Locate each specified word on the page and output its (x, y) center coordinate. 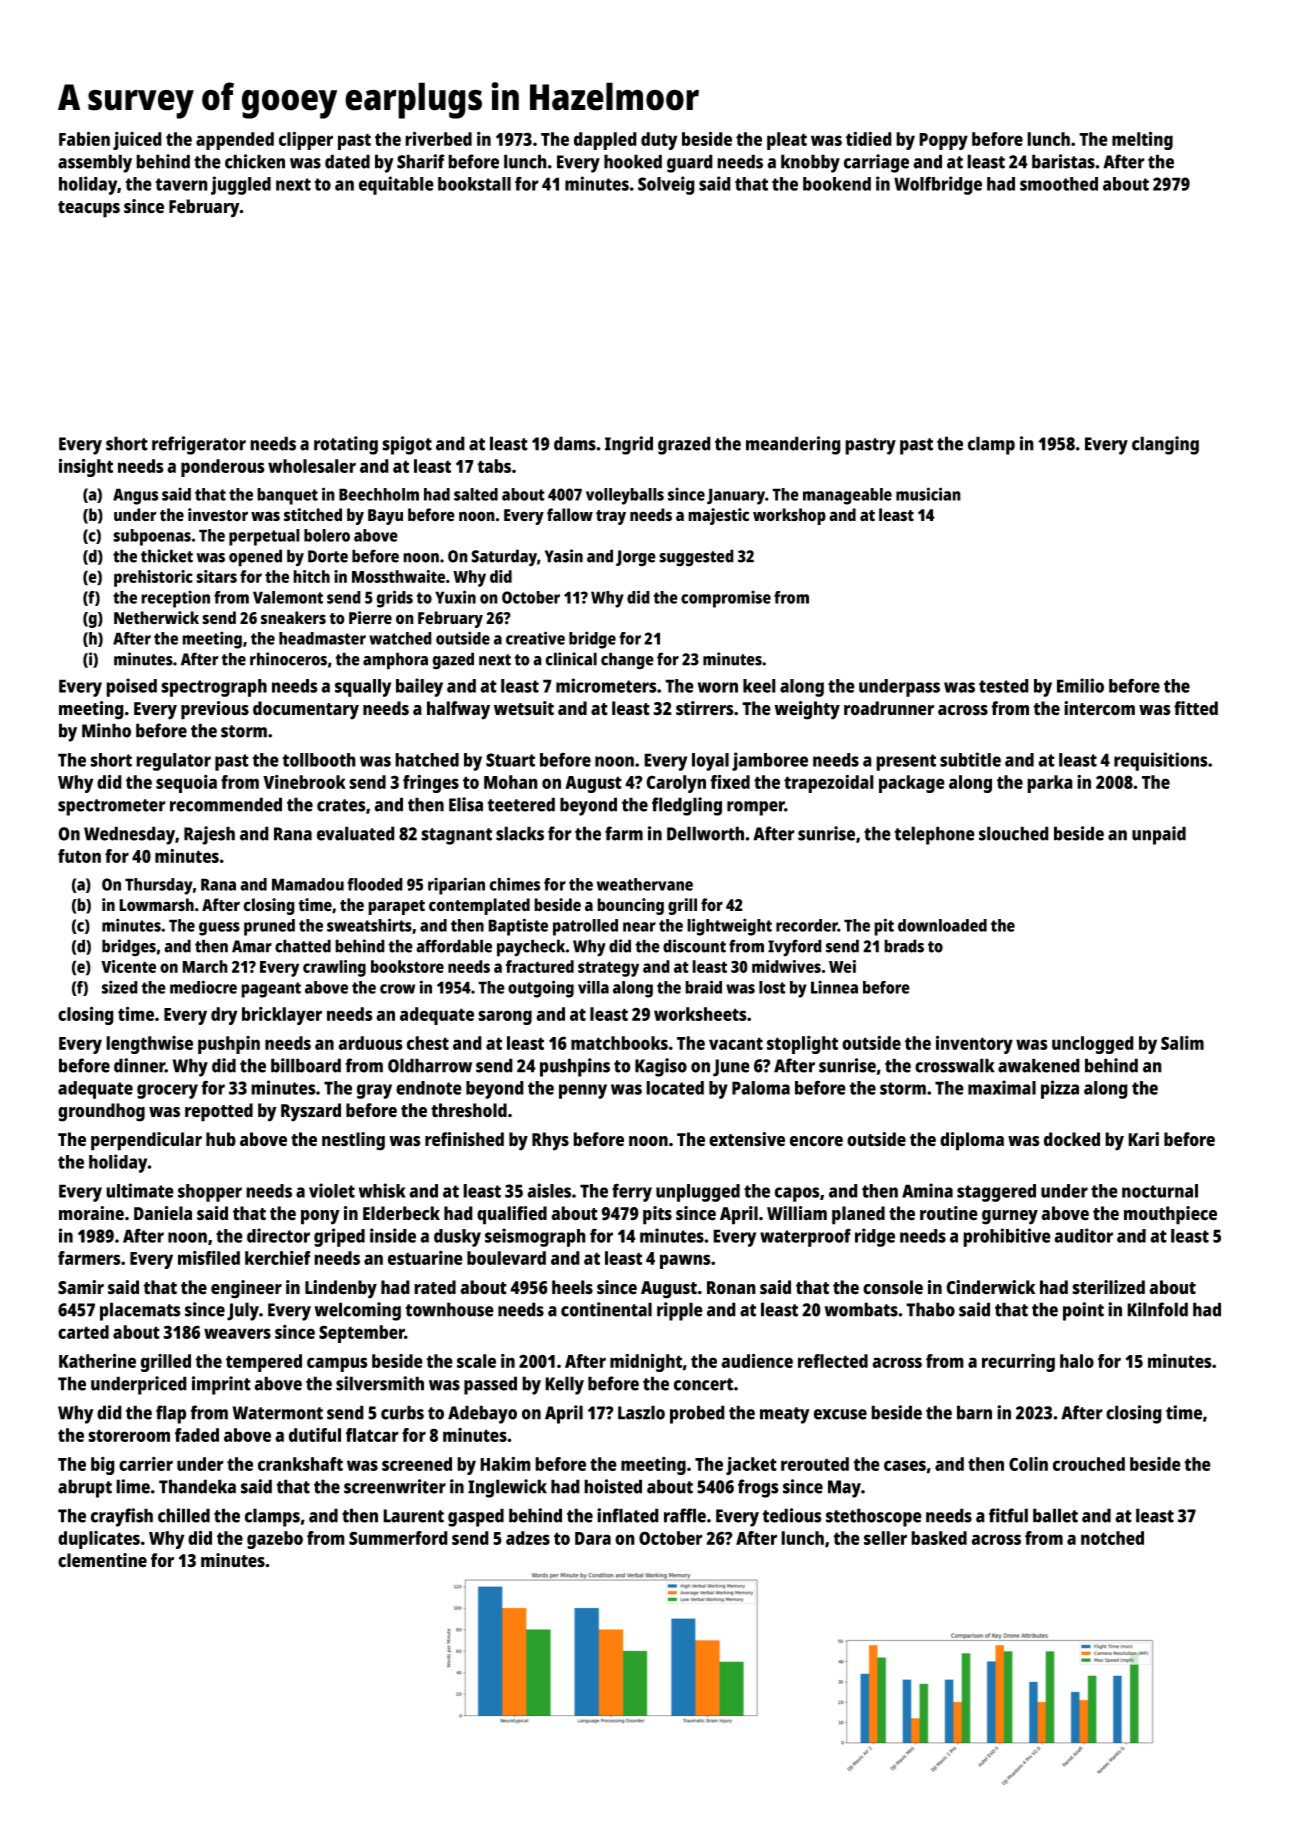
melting (1142, 140)
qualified (512, 1215)
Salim (1182, 1043)
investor (218, 514)
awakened (1039, 1065)
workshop (789, 516)
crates (341, 805)
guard (690, 163)
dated (347, 161)
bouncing (630, 906)
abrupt (85, 1488)
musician (928, 494)
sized (120, 987)
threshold (469, 1110)
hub (221, 1139)
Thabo (930, 1309)
